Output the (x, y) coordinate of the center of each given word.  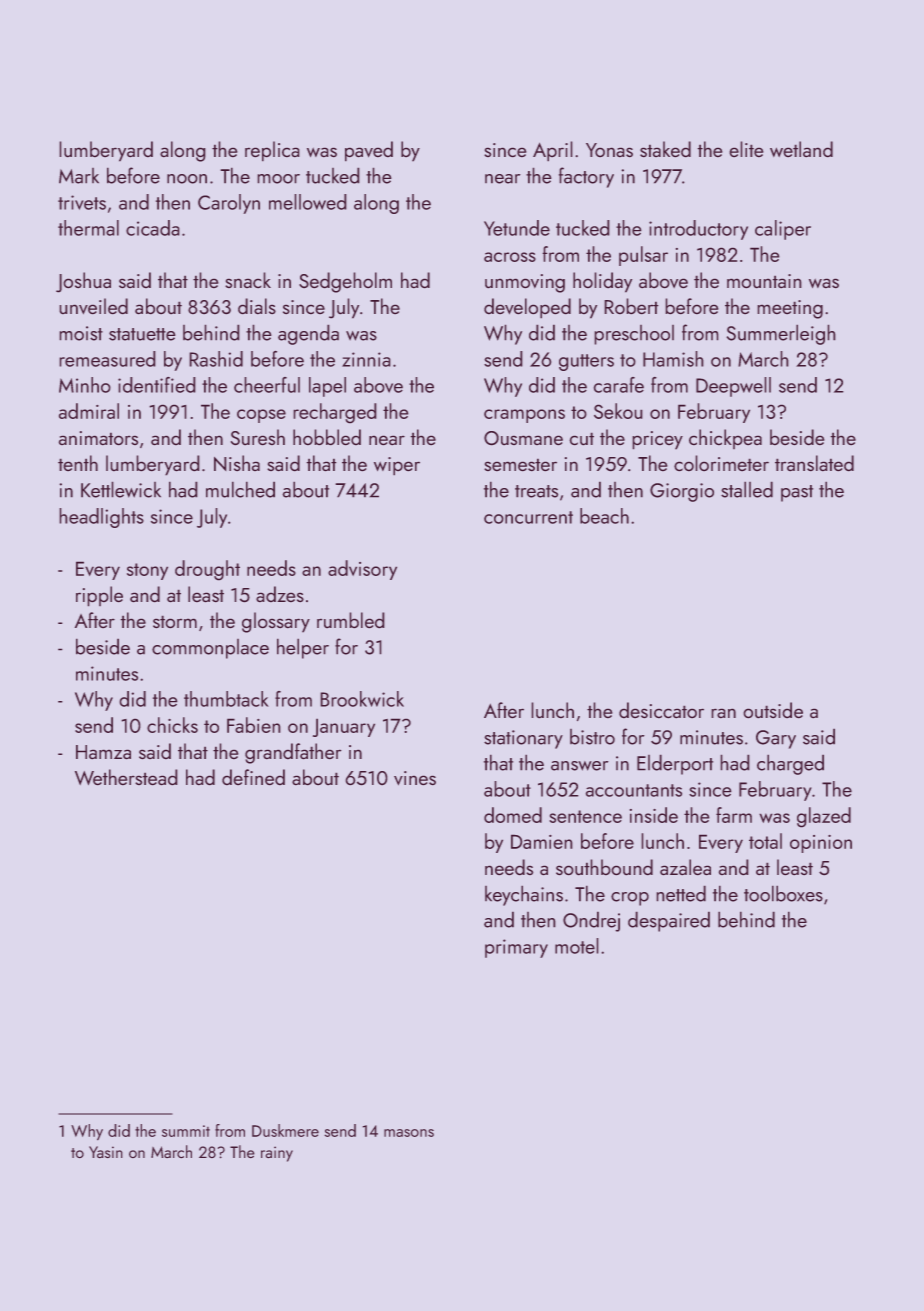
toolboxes (783, 893)
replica (272, 151)
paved (369, 151)
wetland (801, 149)
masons (409, 1133)
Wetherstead (126, 777)
